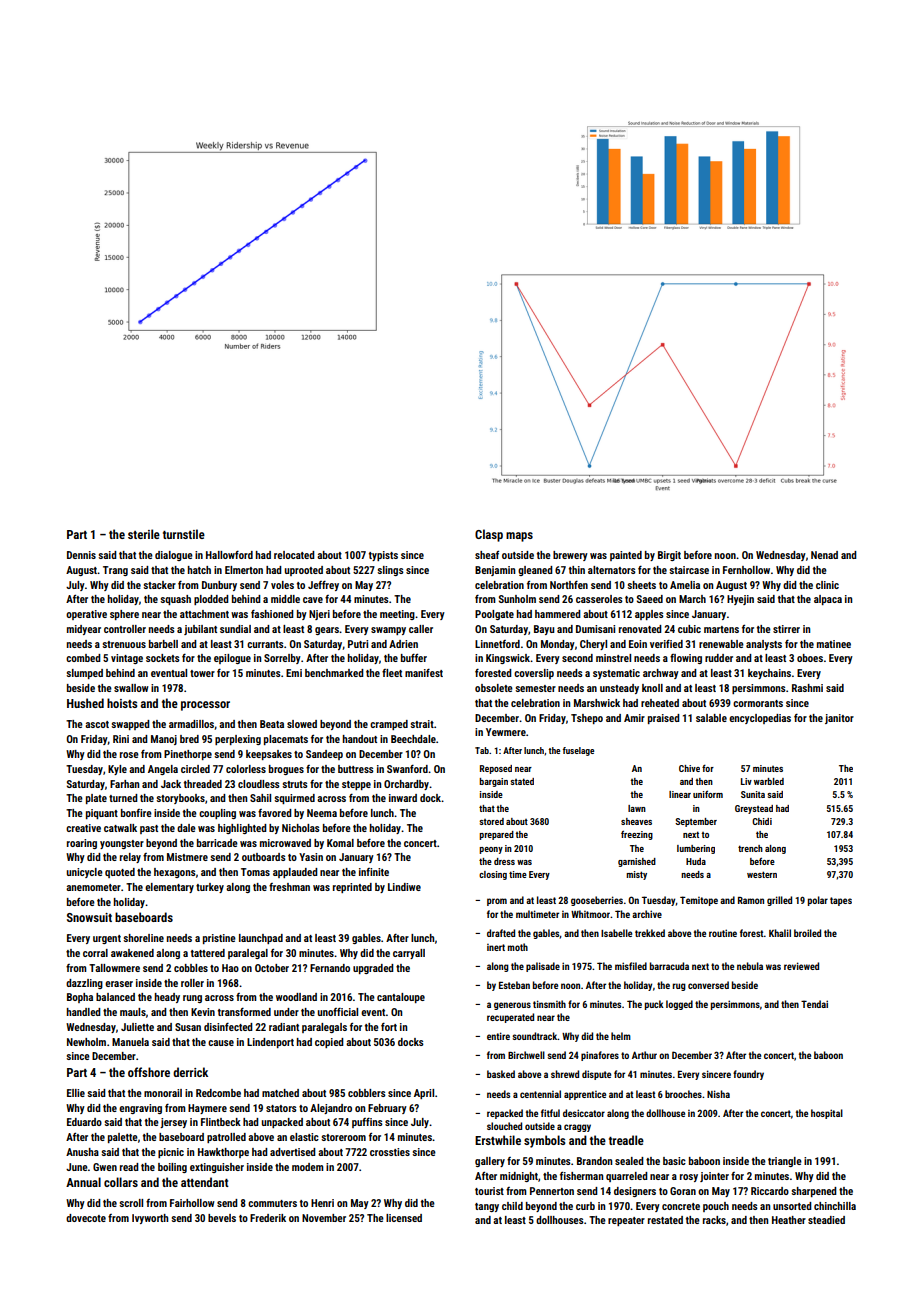 The width and height of the document is (924, 1308). Describe the element at coordinates (814, 1004) in the document. I see `Tendai` at that location.
